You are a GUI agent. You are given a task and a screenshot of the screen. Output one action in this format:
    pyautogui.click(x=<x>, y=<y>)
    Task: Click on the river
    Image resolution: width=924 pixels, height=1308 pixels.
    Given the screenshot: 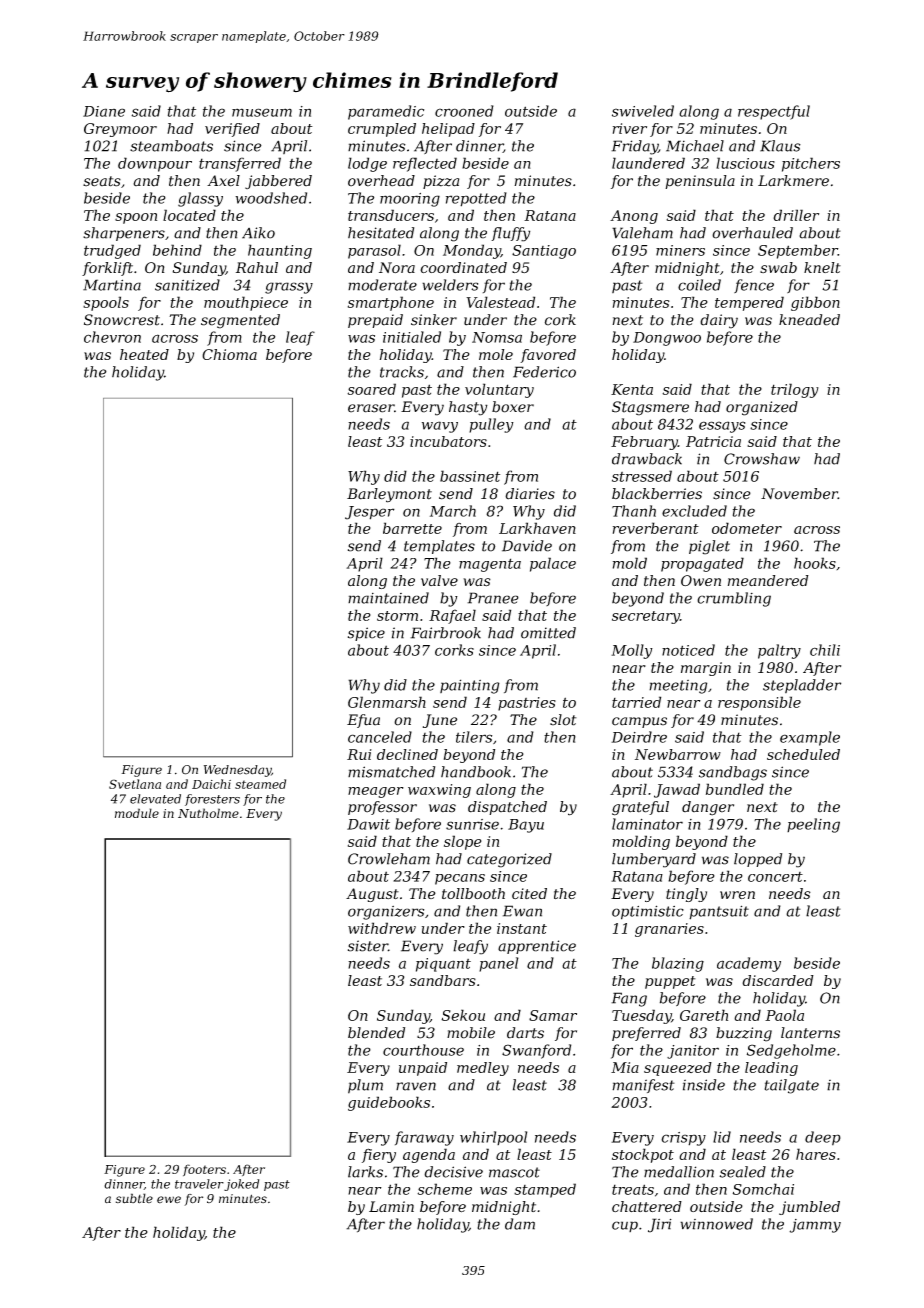 What is the action you would take?
    pyautogui.click(x=630, y=128)
